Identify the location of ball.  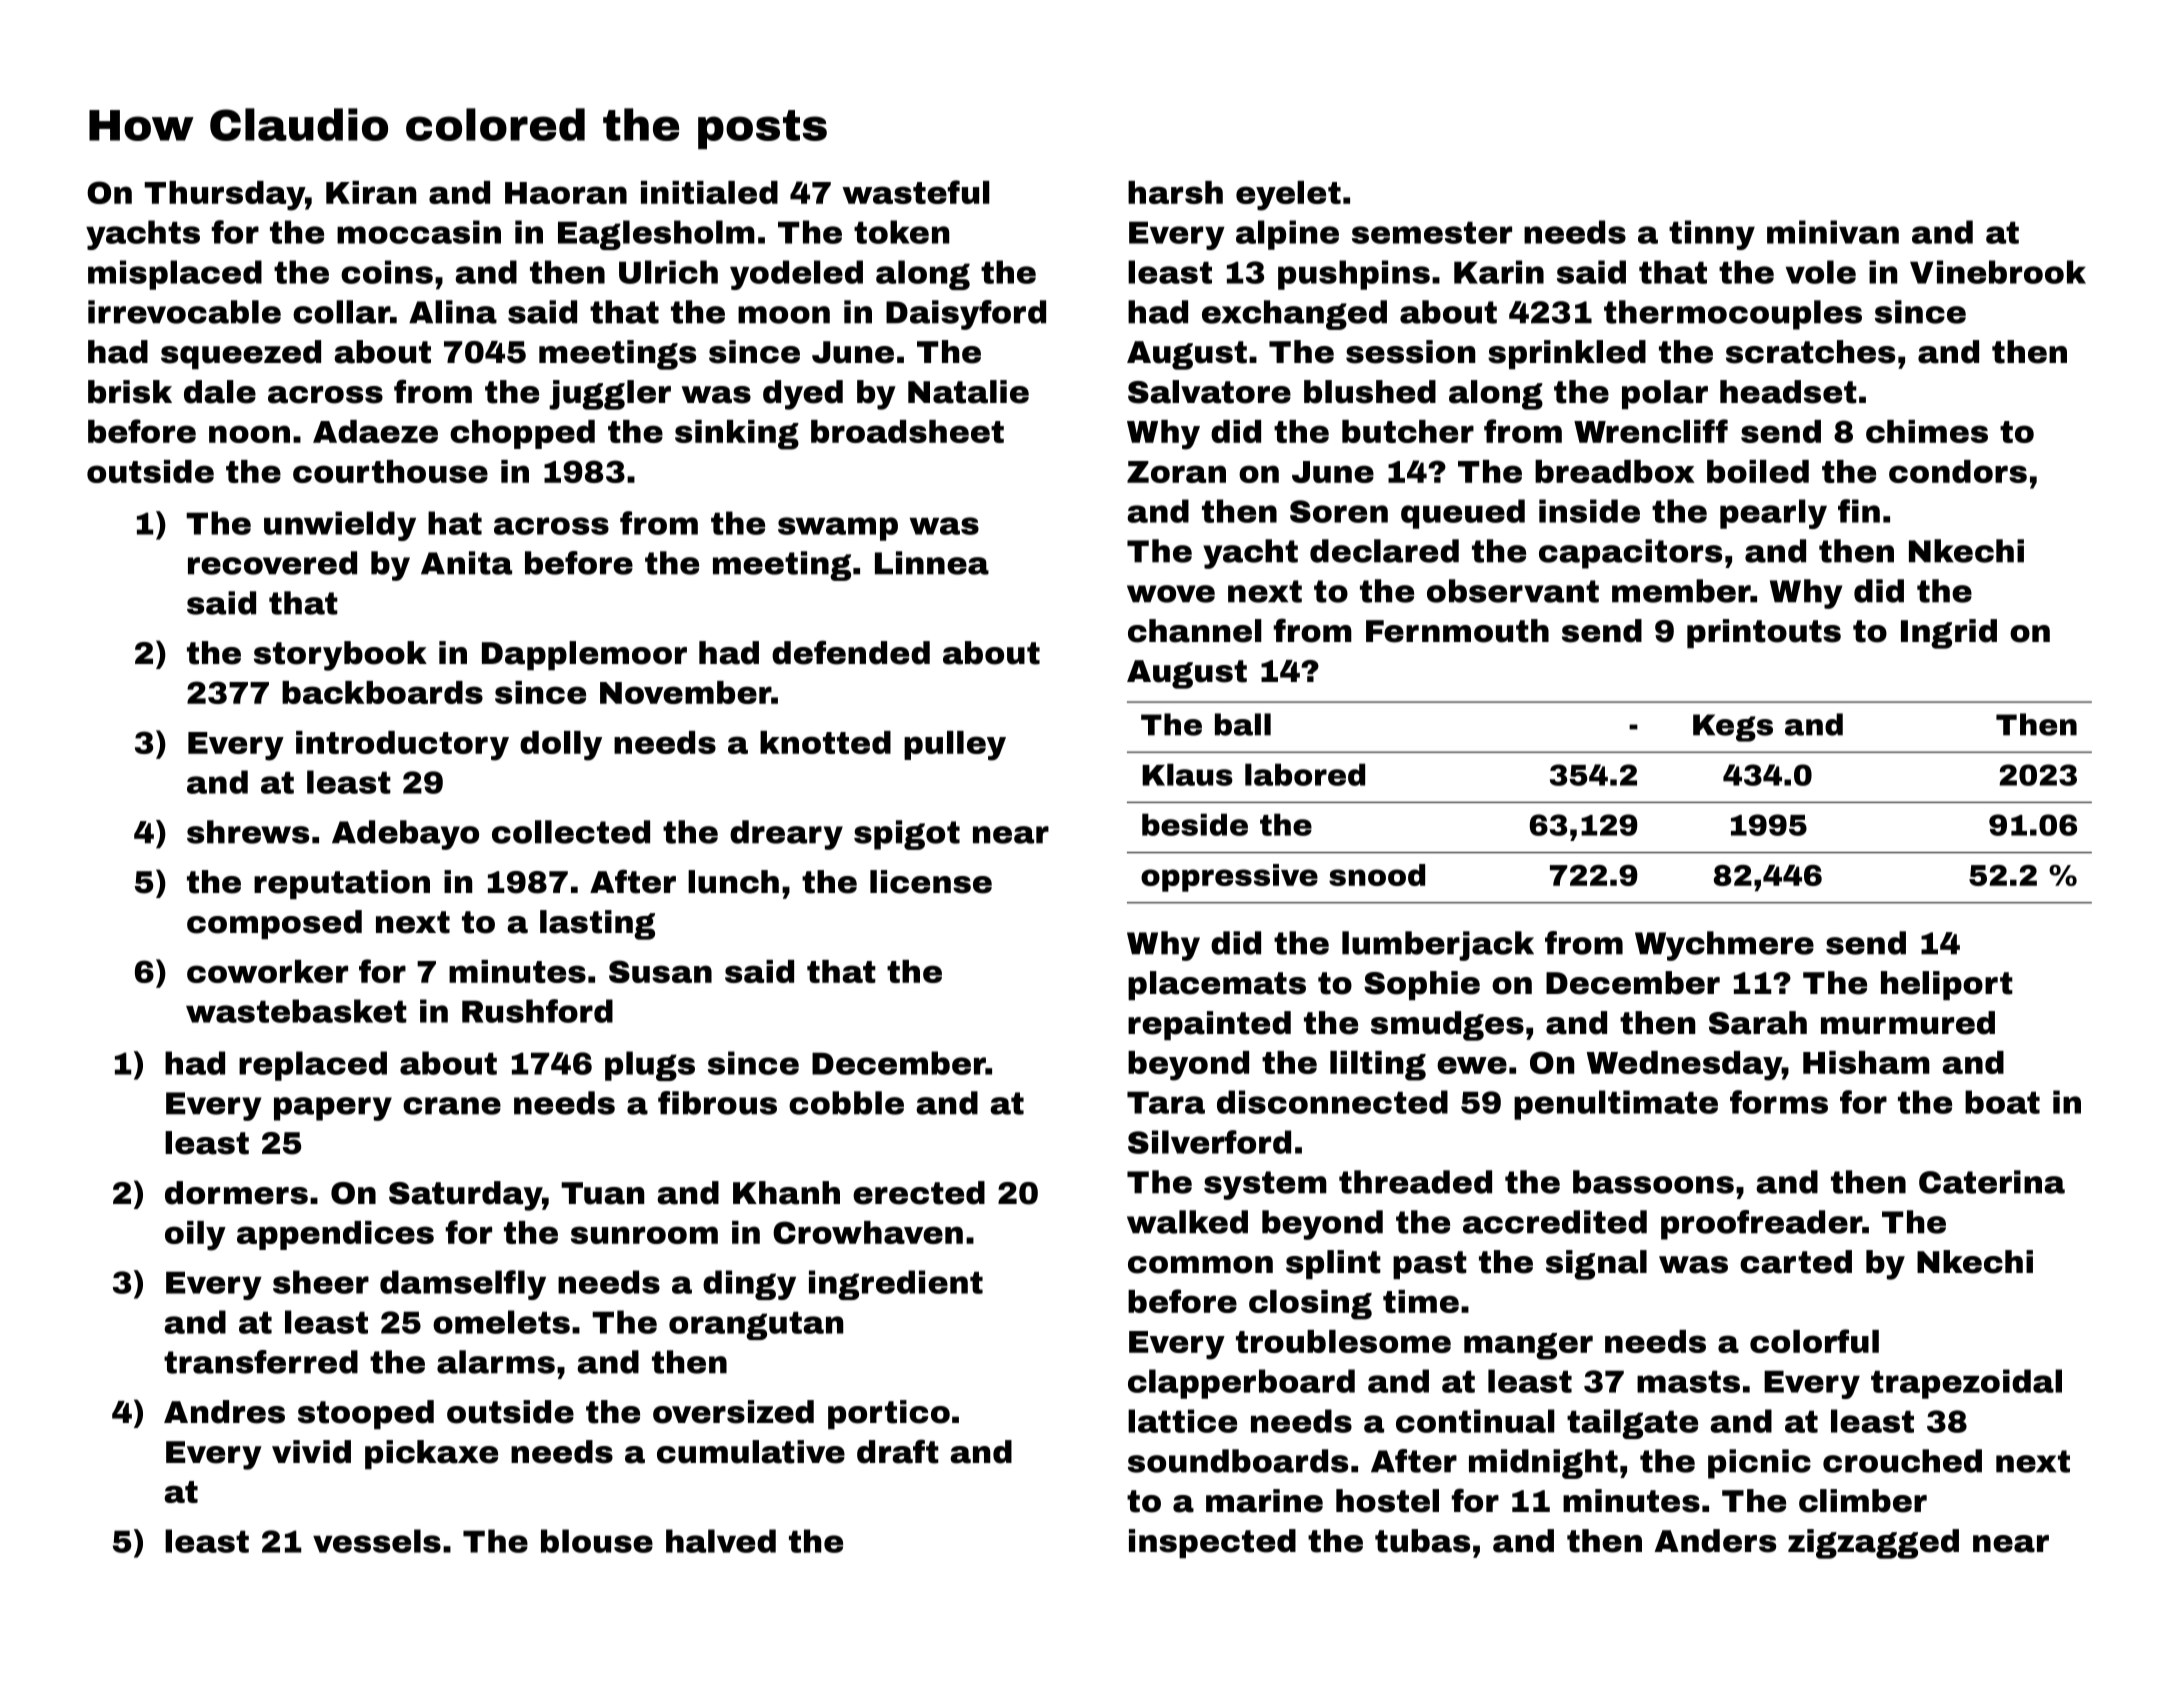
(1243, 724).
